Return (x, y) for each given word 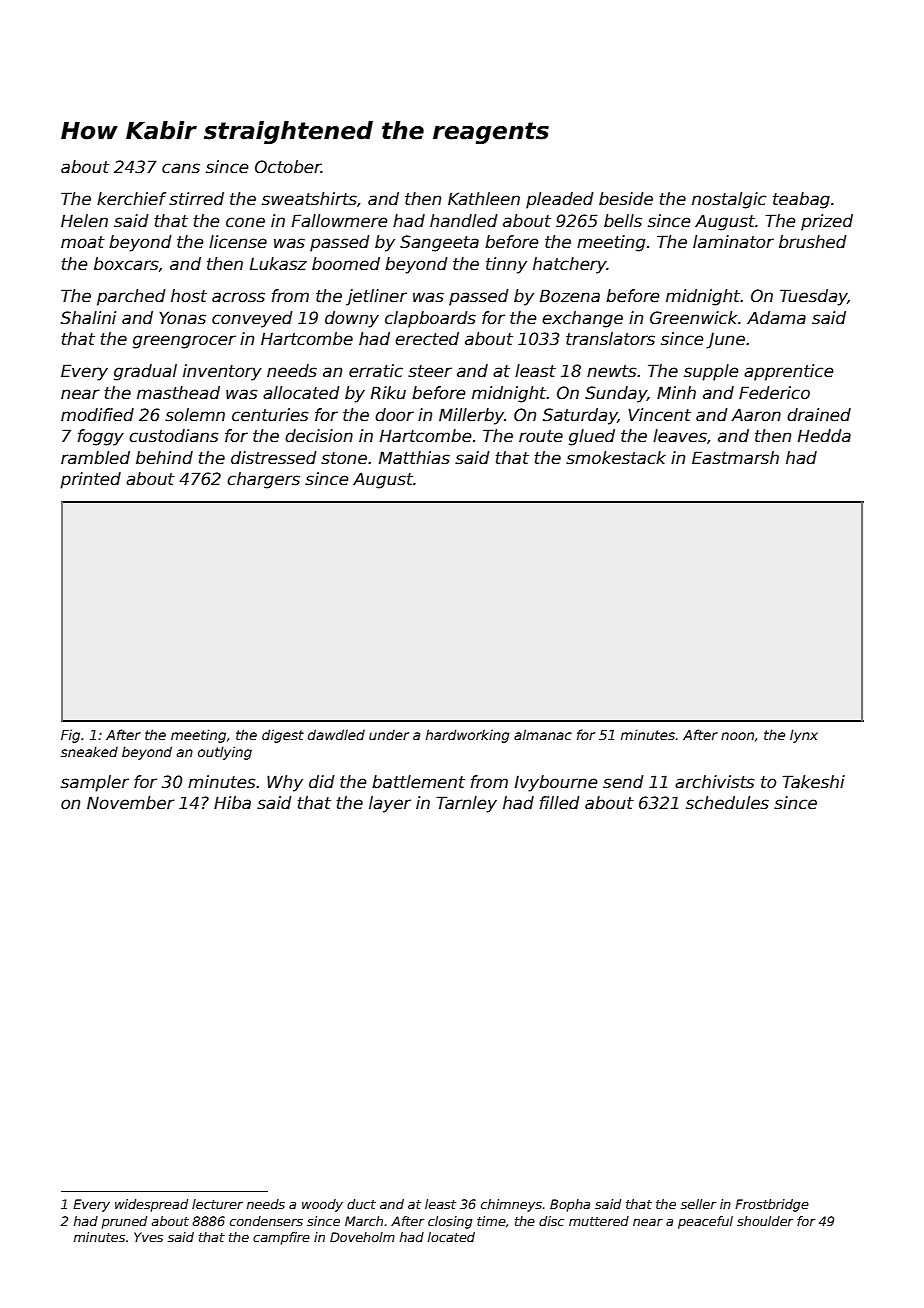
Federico (774, 393)
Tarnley (466, 804)
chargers (263, 480)
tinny (506, 265)
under (389, 735)
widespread (151, 1205)
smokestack (616, 458)
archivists (715, 782)
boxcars (126, 264)
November (131, 803)
